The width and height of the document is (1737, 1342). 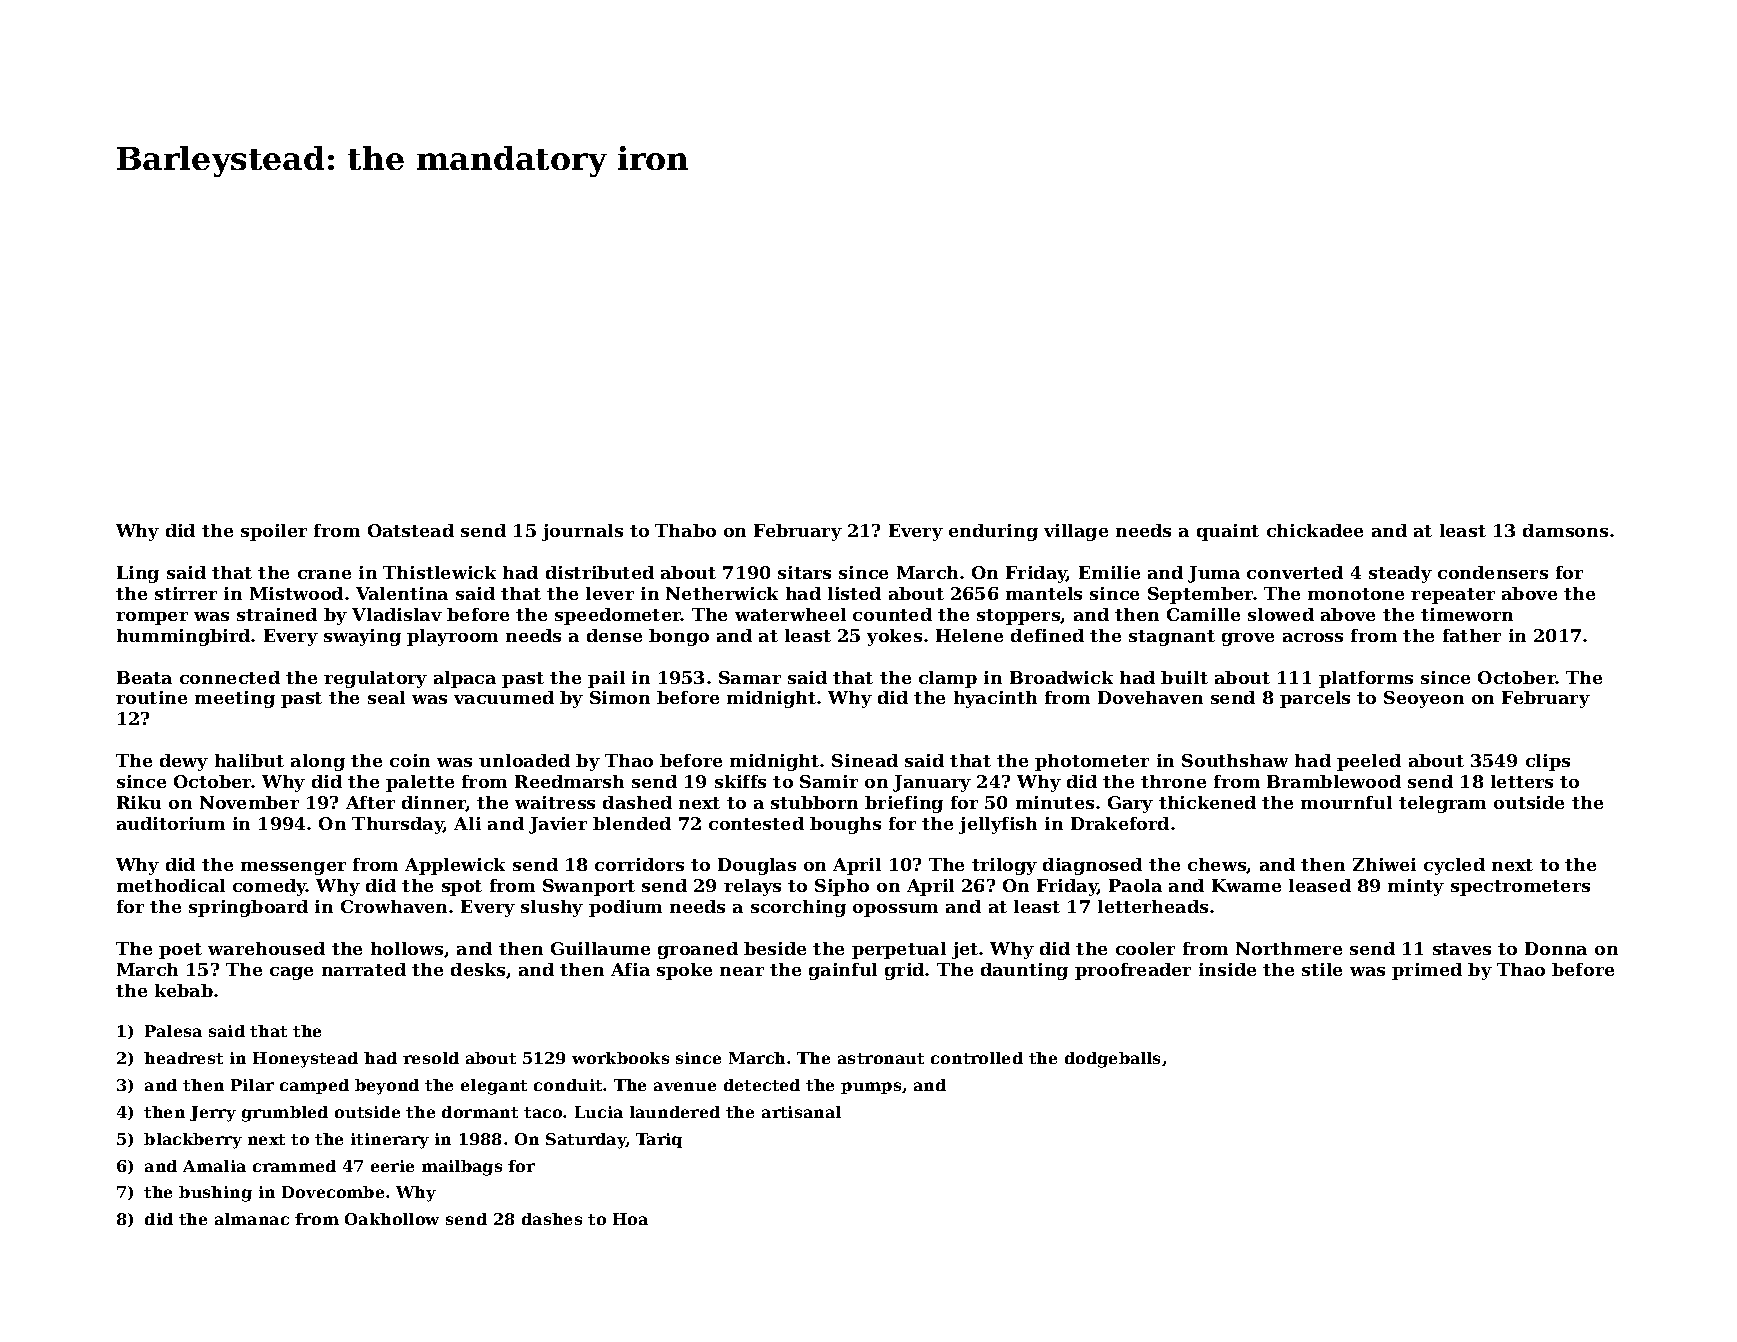 What do you see at coordinates (213, 1114) in the document?
I see `Jerry` at bounding box center [213, 1114].
